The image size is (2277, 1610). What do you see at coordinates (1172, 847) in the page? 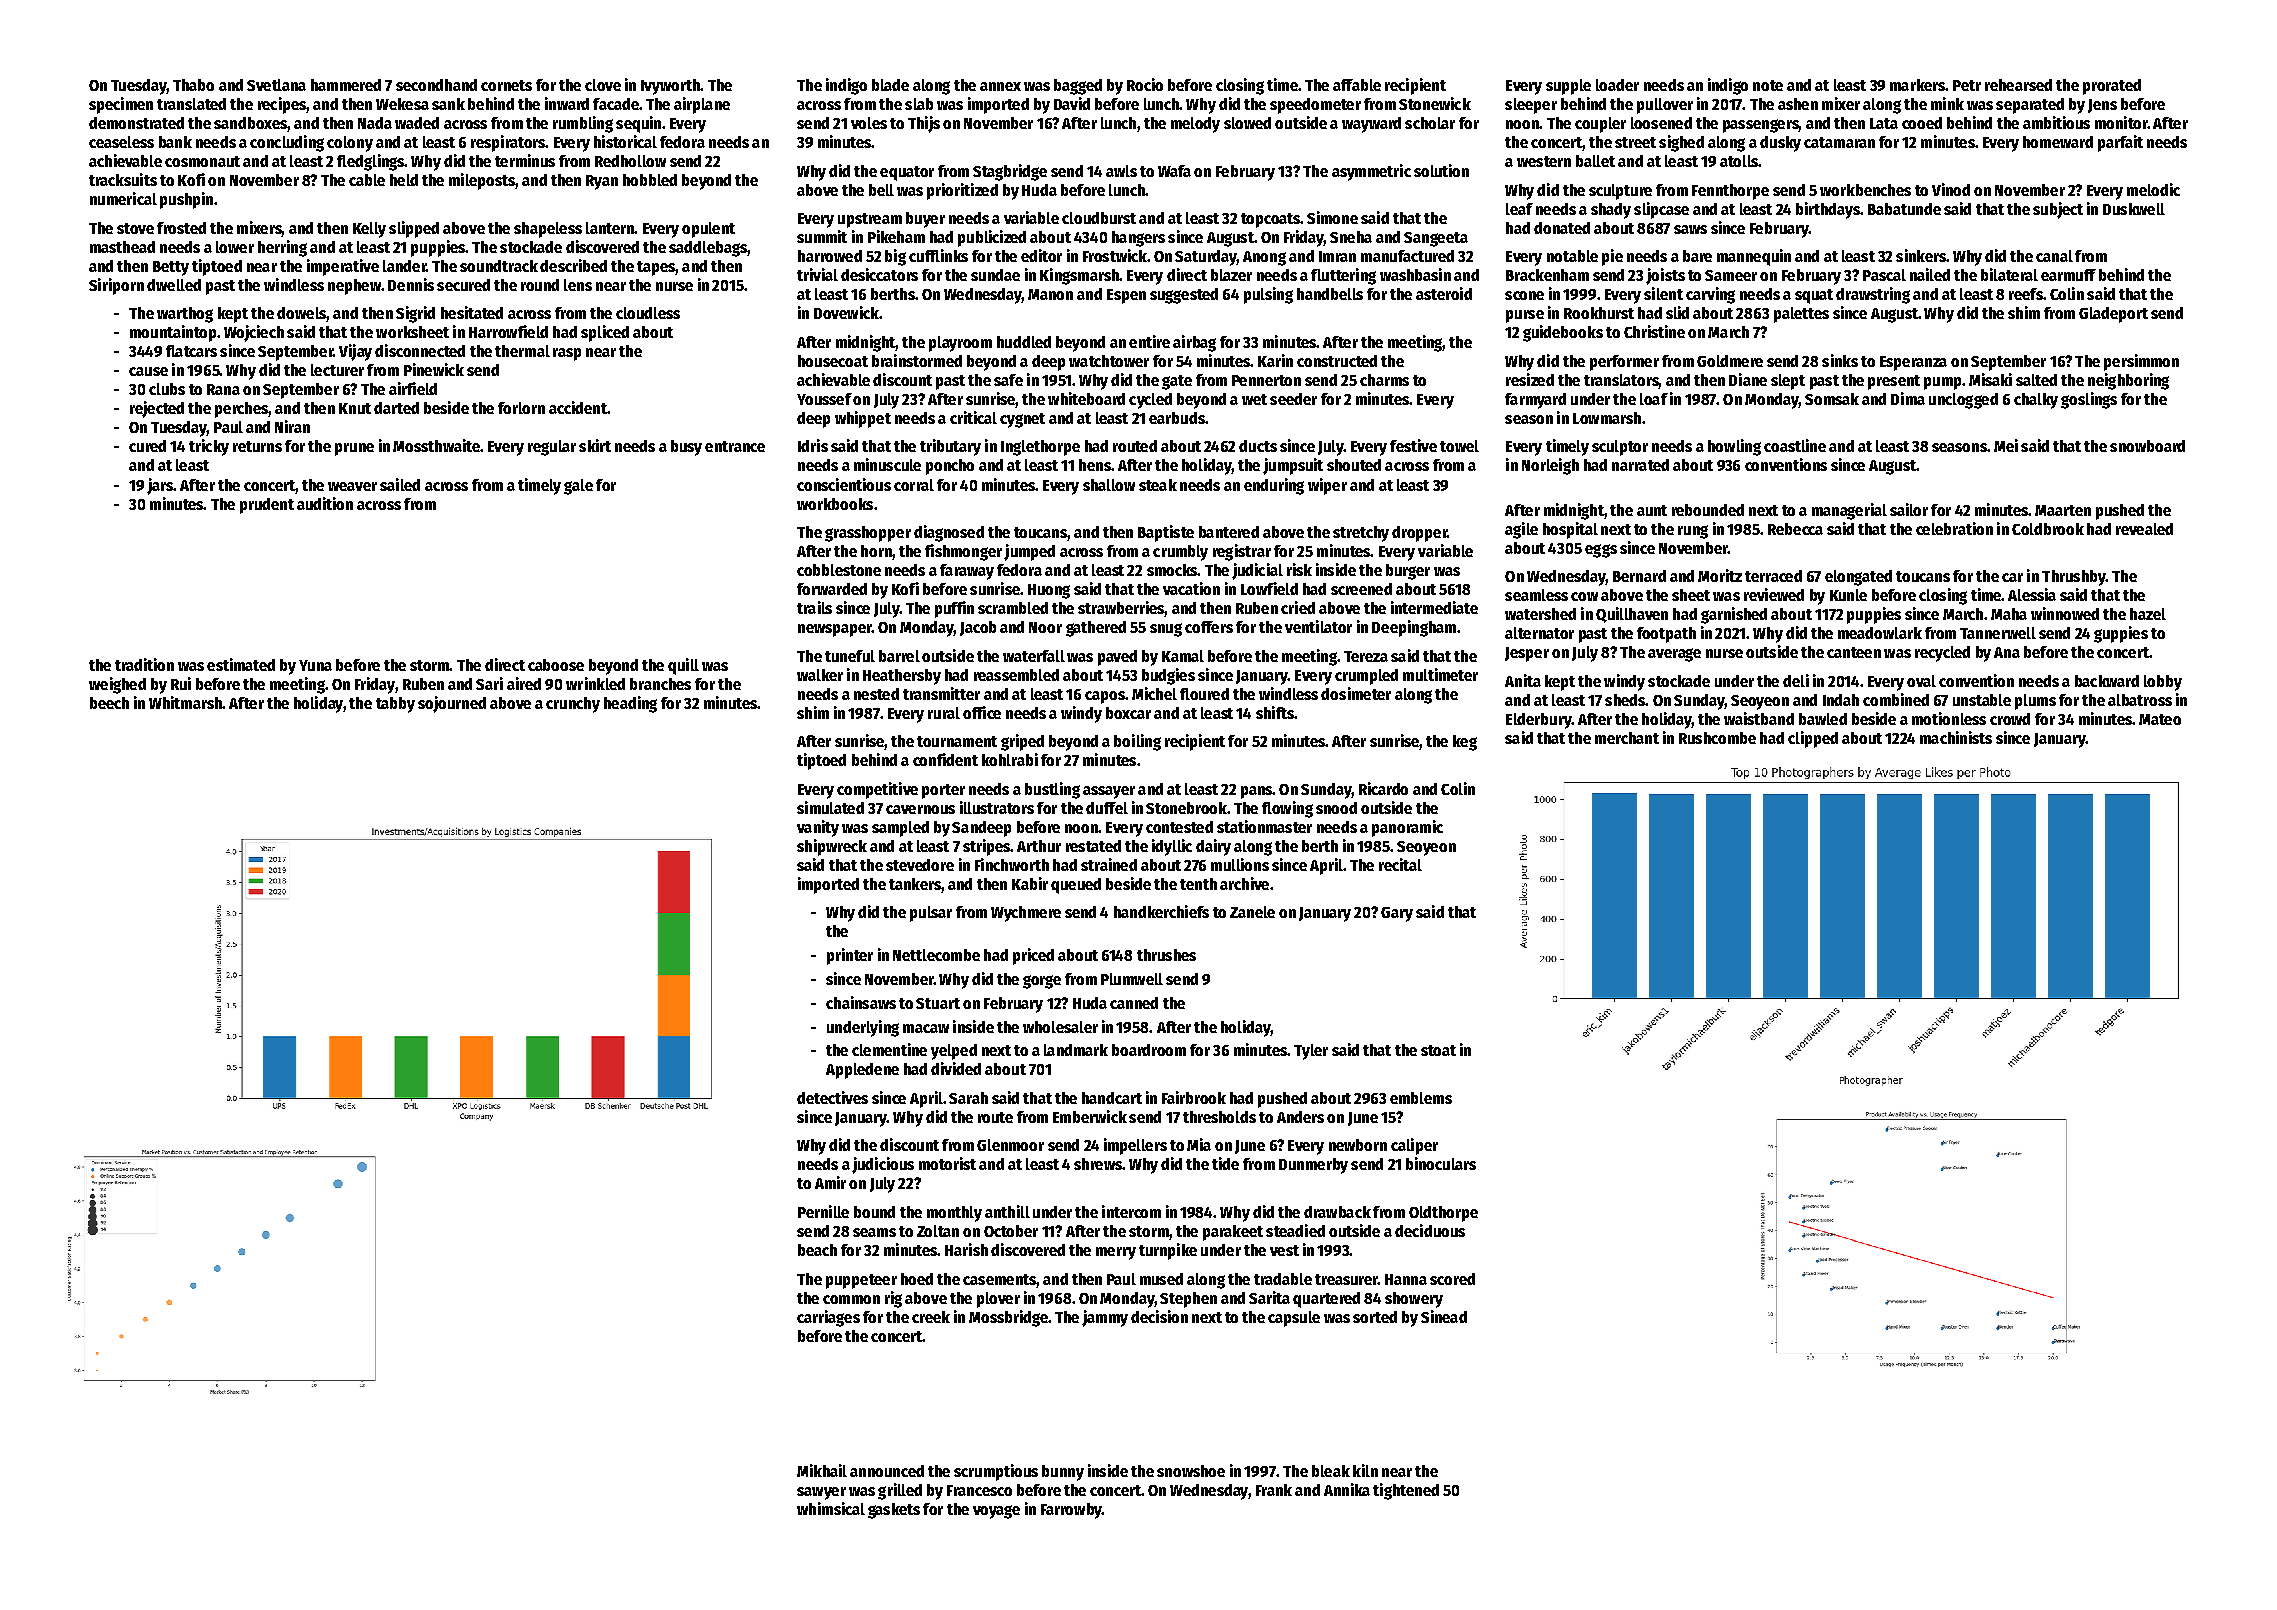
I see `idyllic` at bounding box center [1172, 847].
